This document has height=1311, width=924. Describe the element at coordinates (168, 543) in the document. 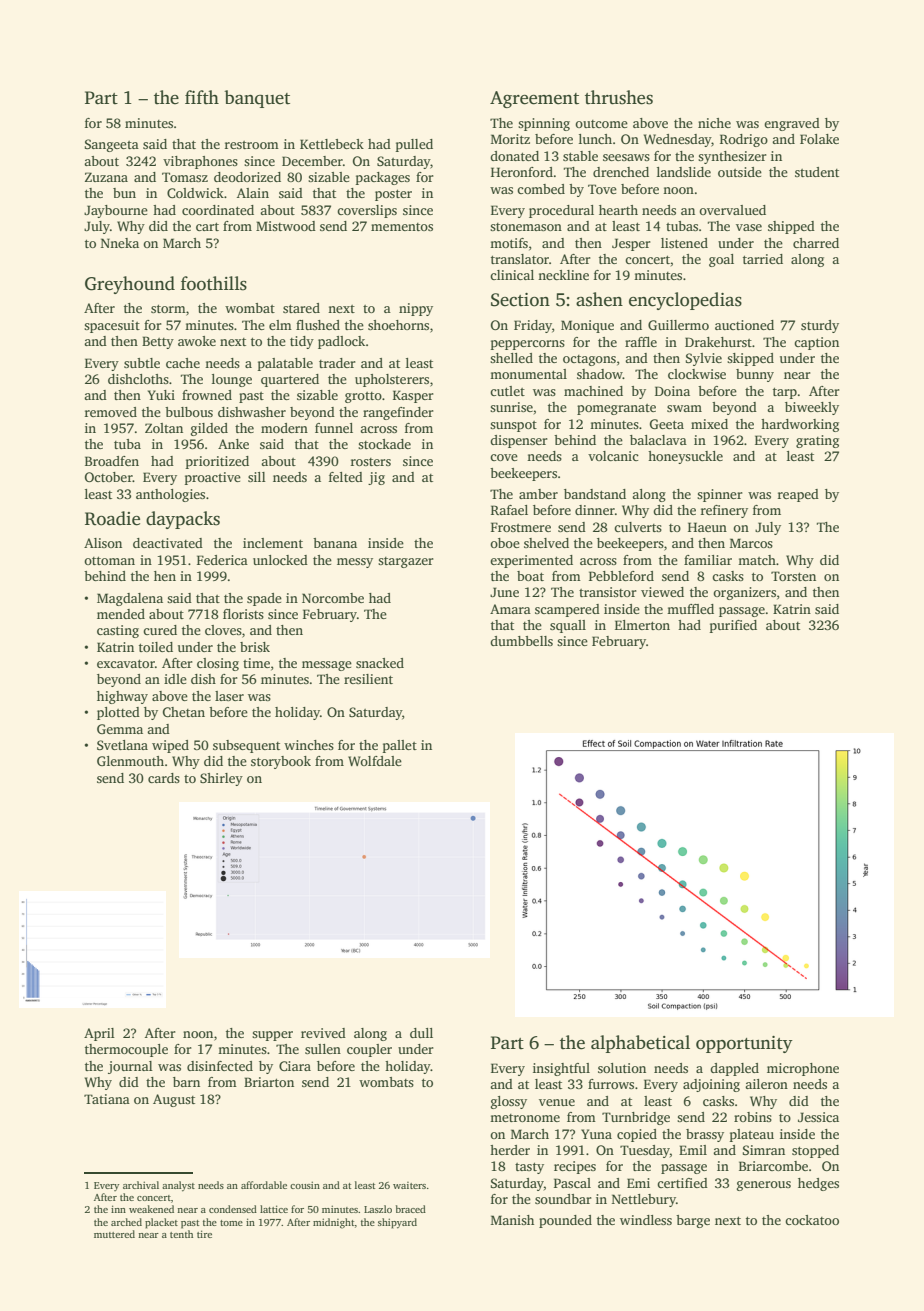

I see `deactivated` at that location.
